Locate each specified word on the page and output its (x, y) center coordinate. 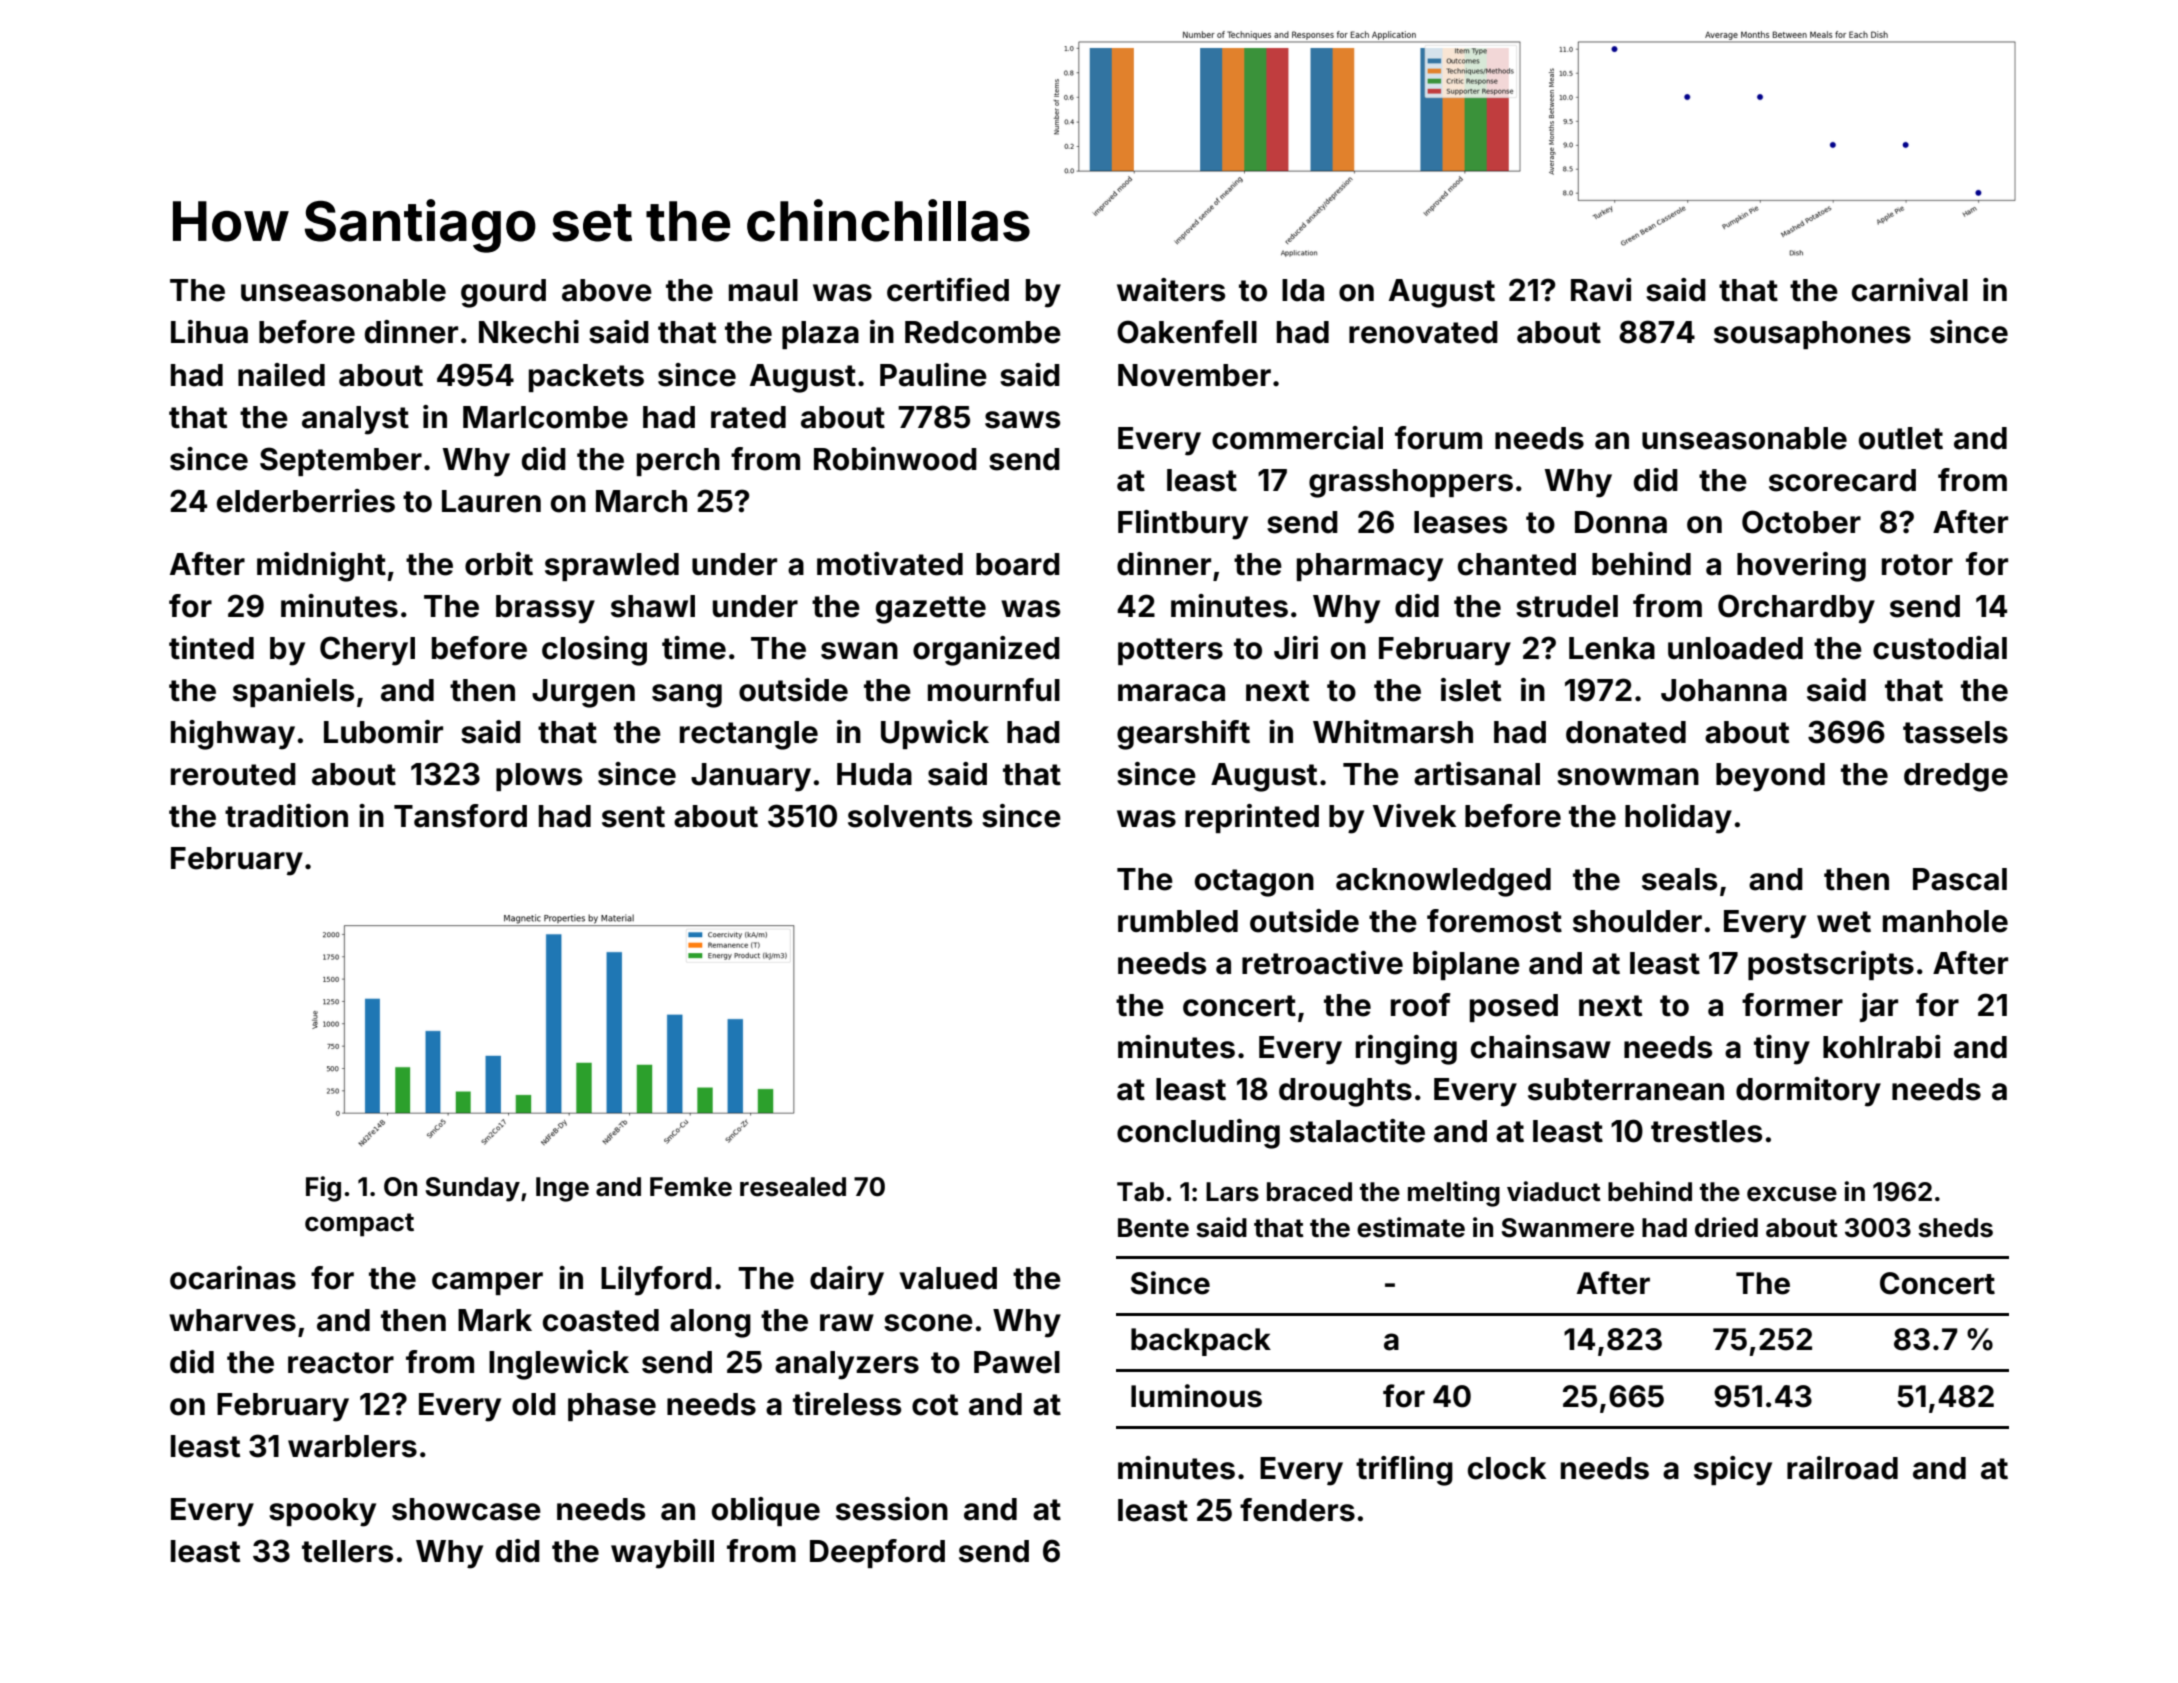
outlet (1901, 438)
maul (763, 290)
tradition (286, 816)
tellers (347, 1551)
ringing (1406, 1050)
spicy (1733, 1471)
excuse (1792, 1194)
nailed (281, 375)
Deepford (877, 1553)
